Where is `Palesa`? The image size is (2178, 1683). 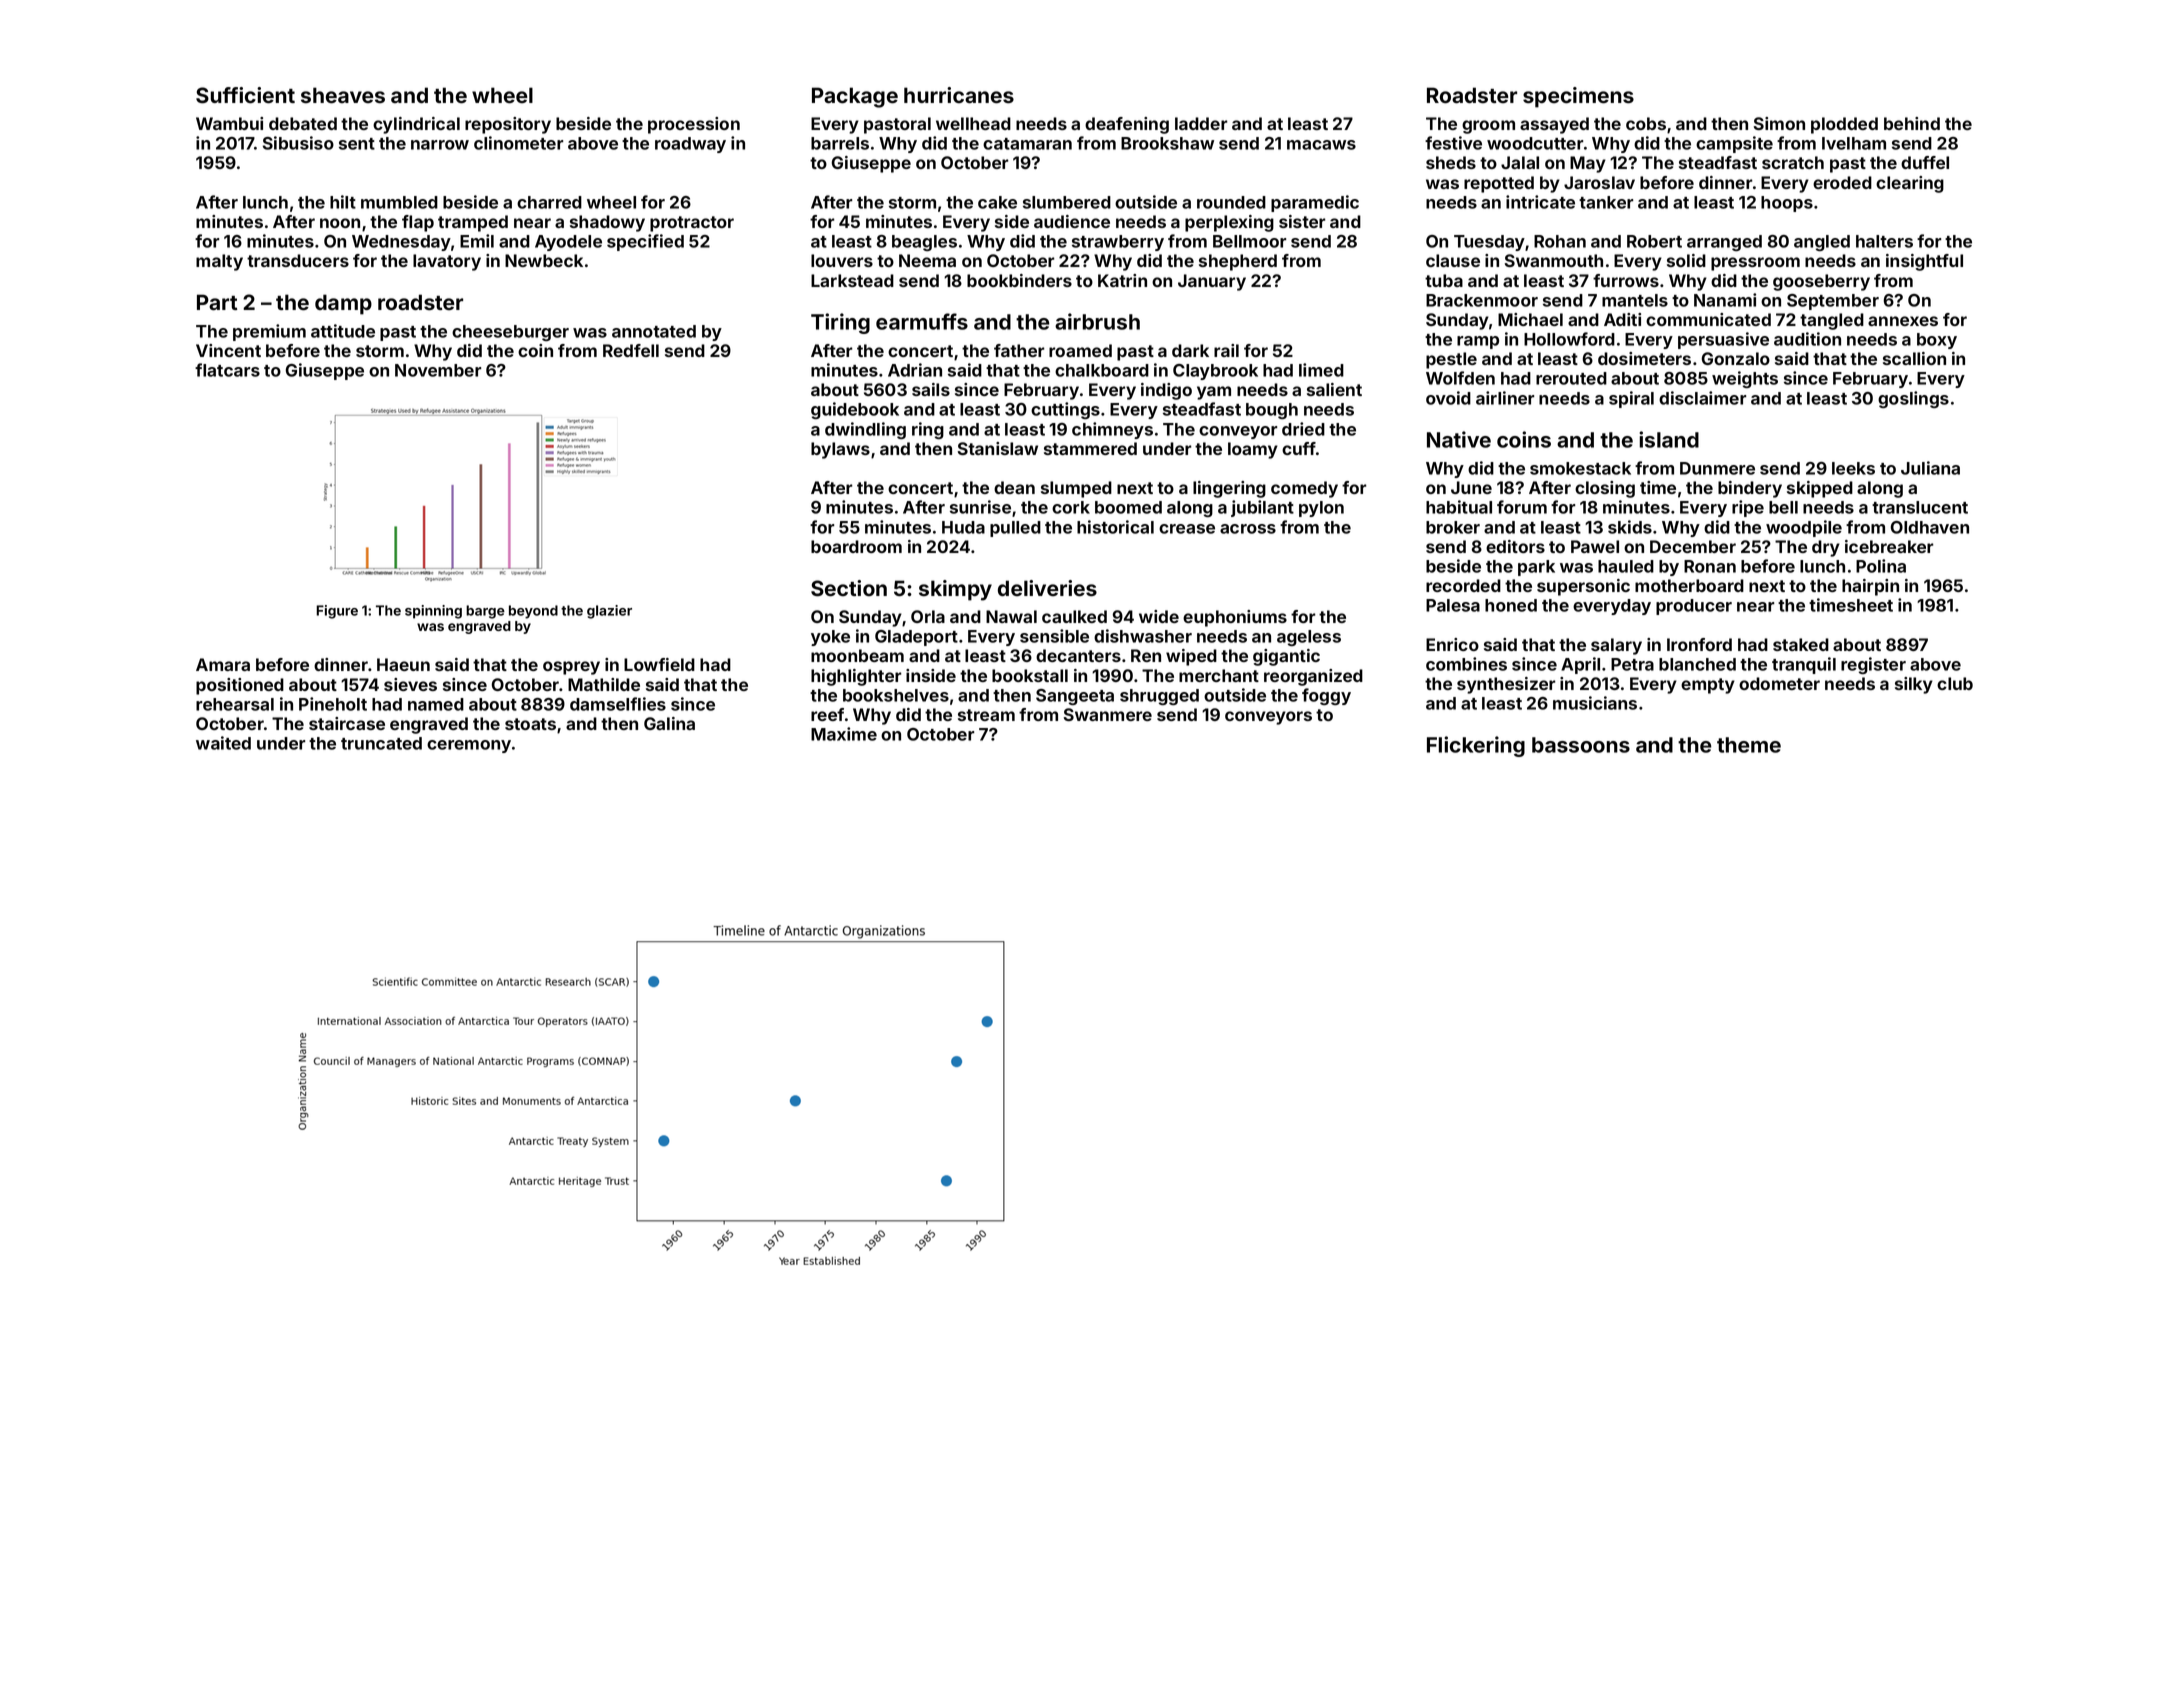 Palesa is located at coordinates (1453, 605).
